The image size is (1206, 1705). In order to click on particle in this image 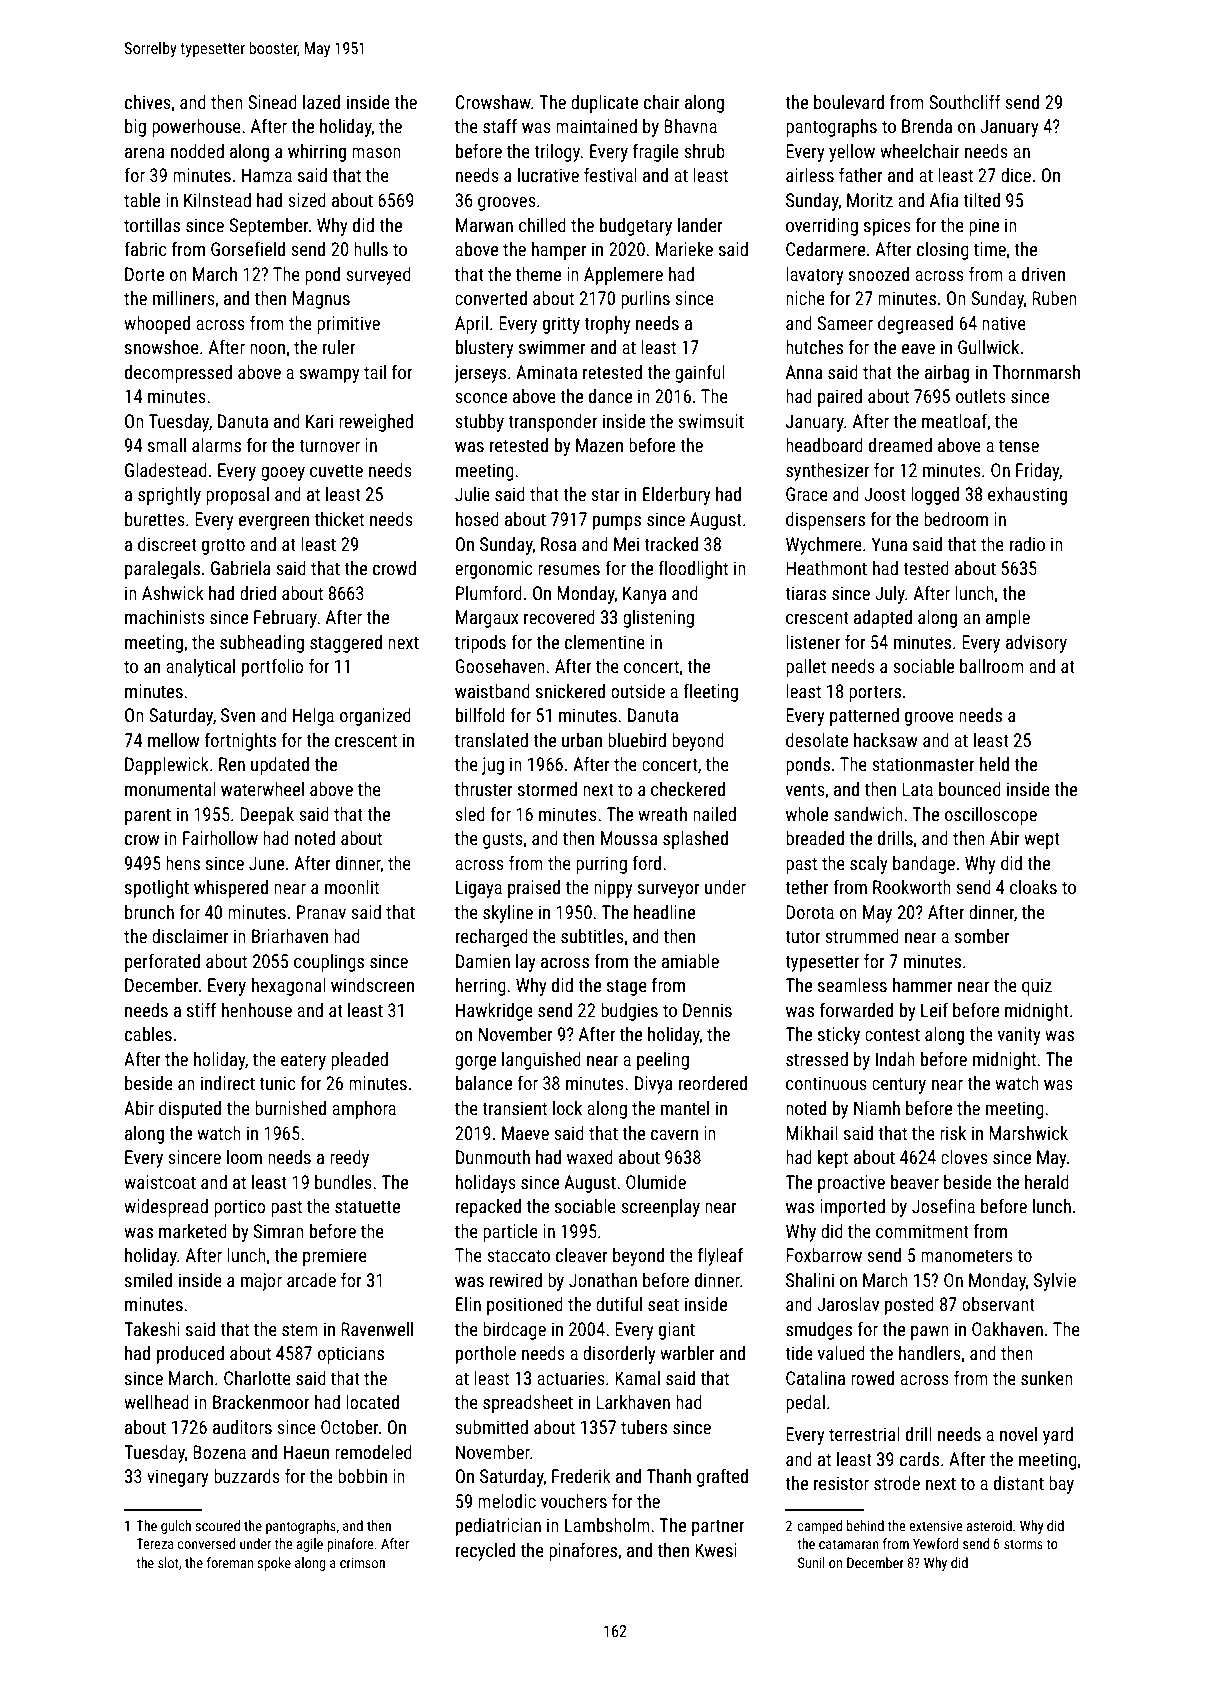, I will do `click(510, 1233)`.
